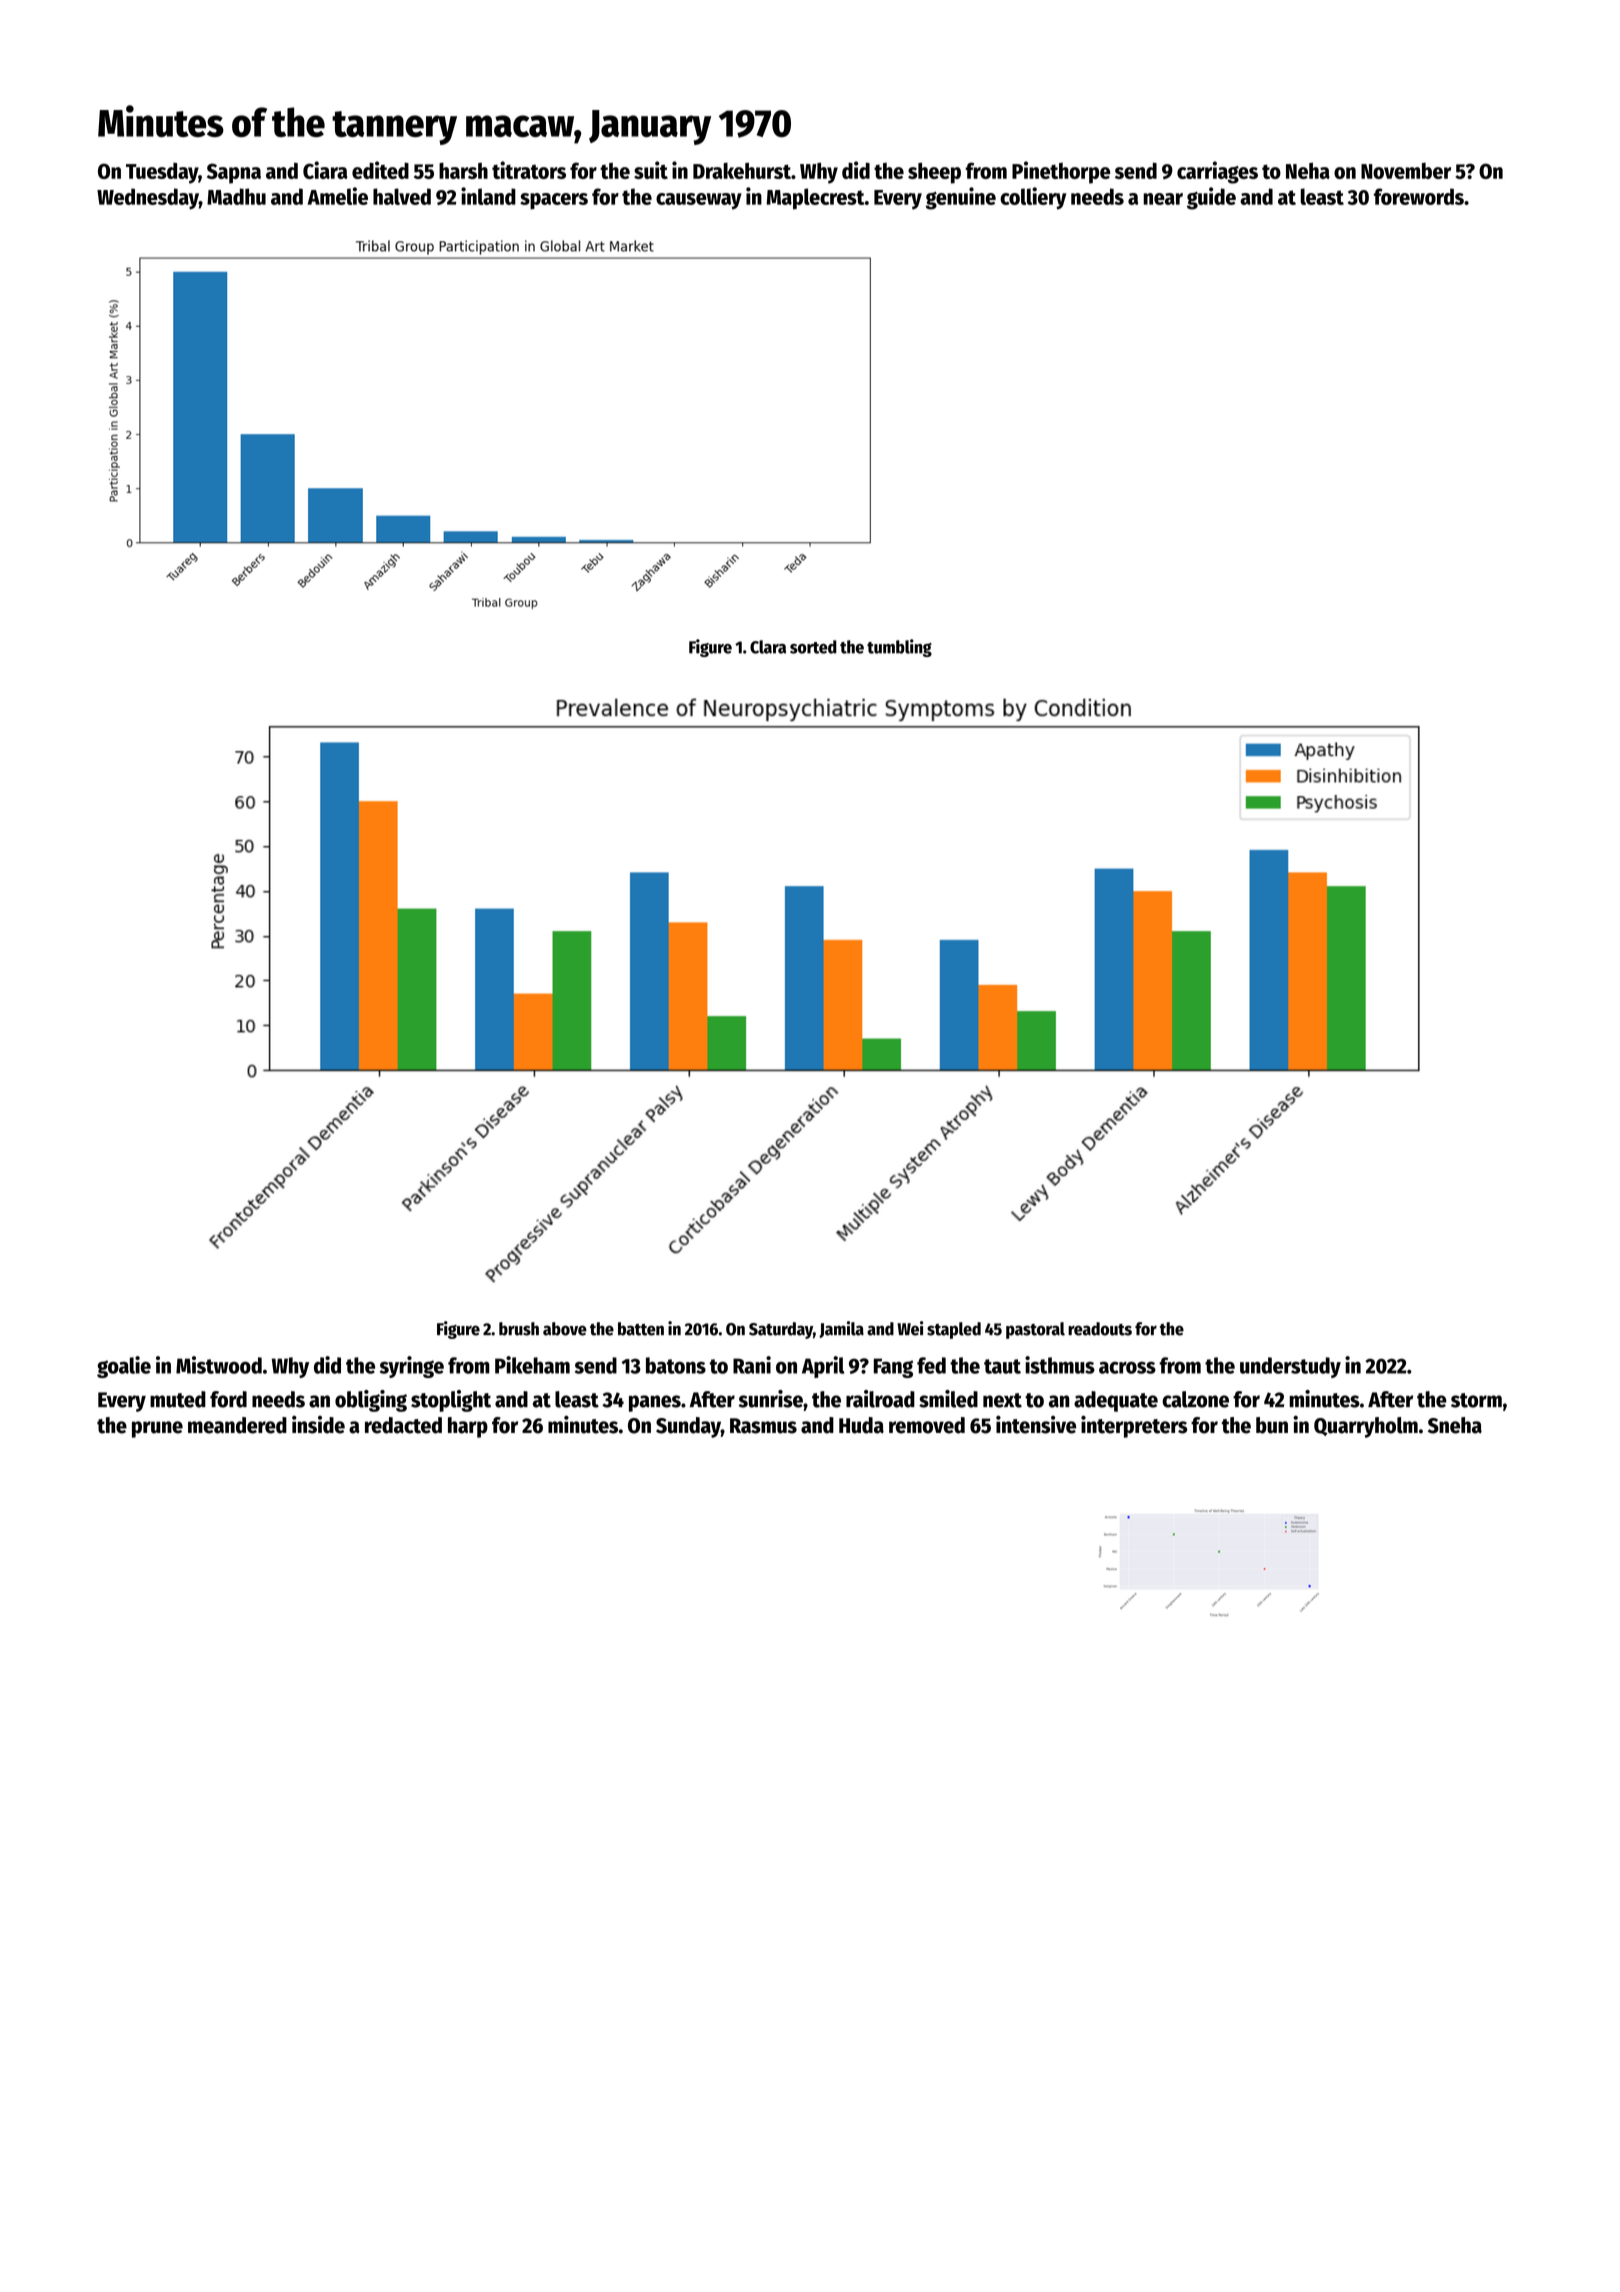  What do you see at coordinates (1100, 1329) in the screenshot?
I see `readouts` at bounding box center [1100, 1329].
